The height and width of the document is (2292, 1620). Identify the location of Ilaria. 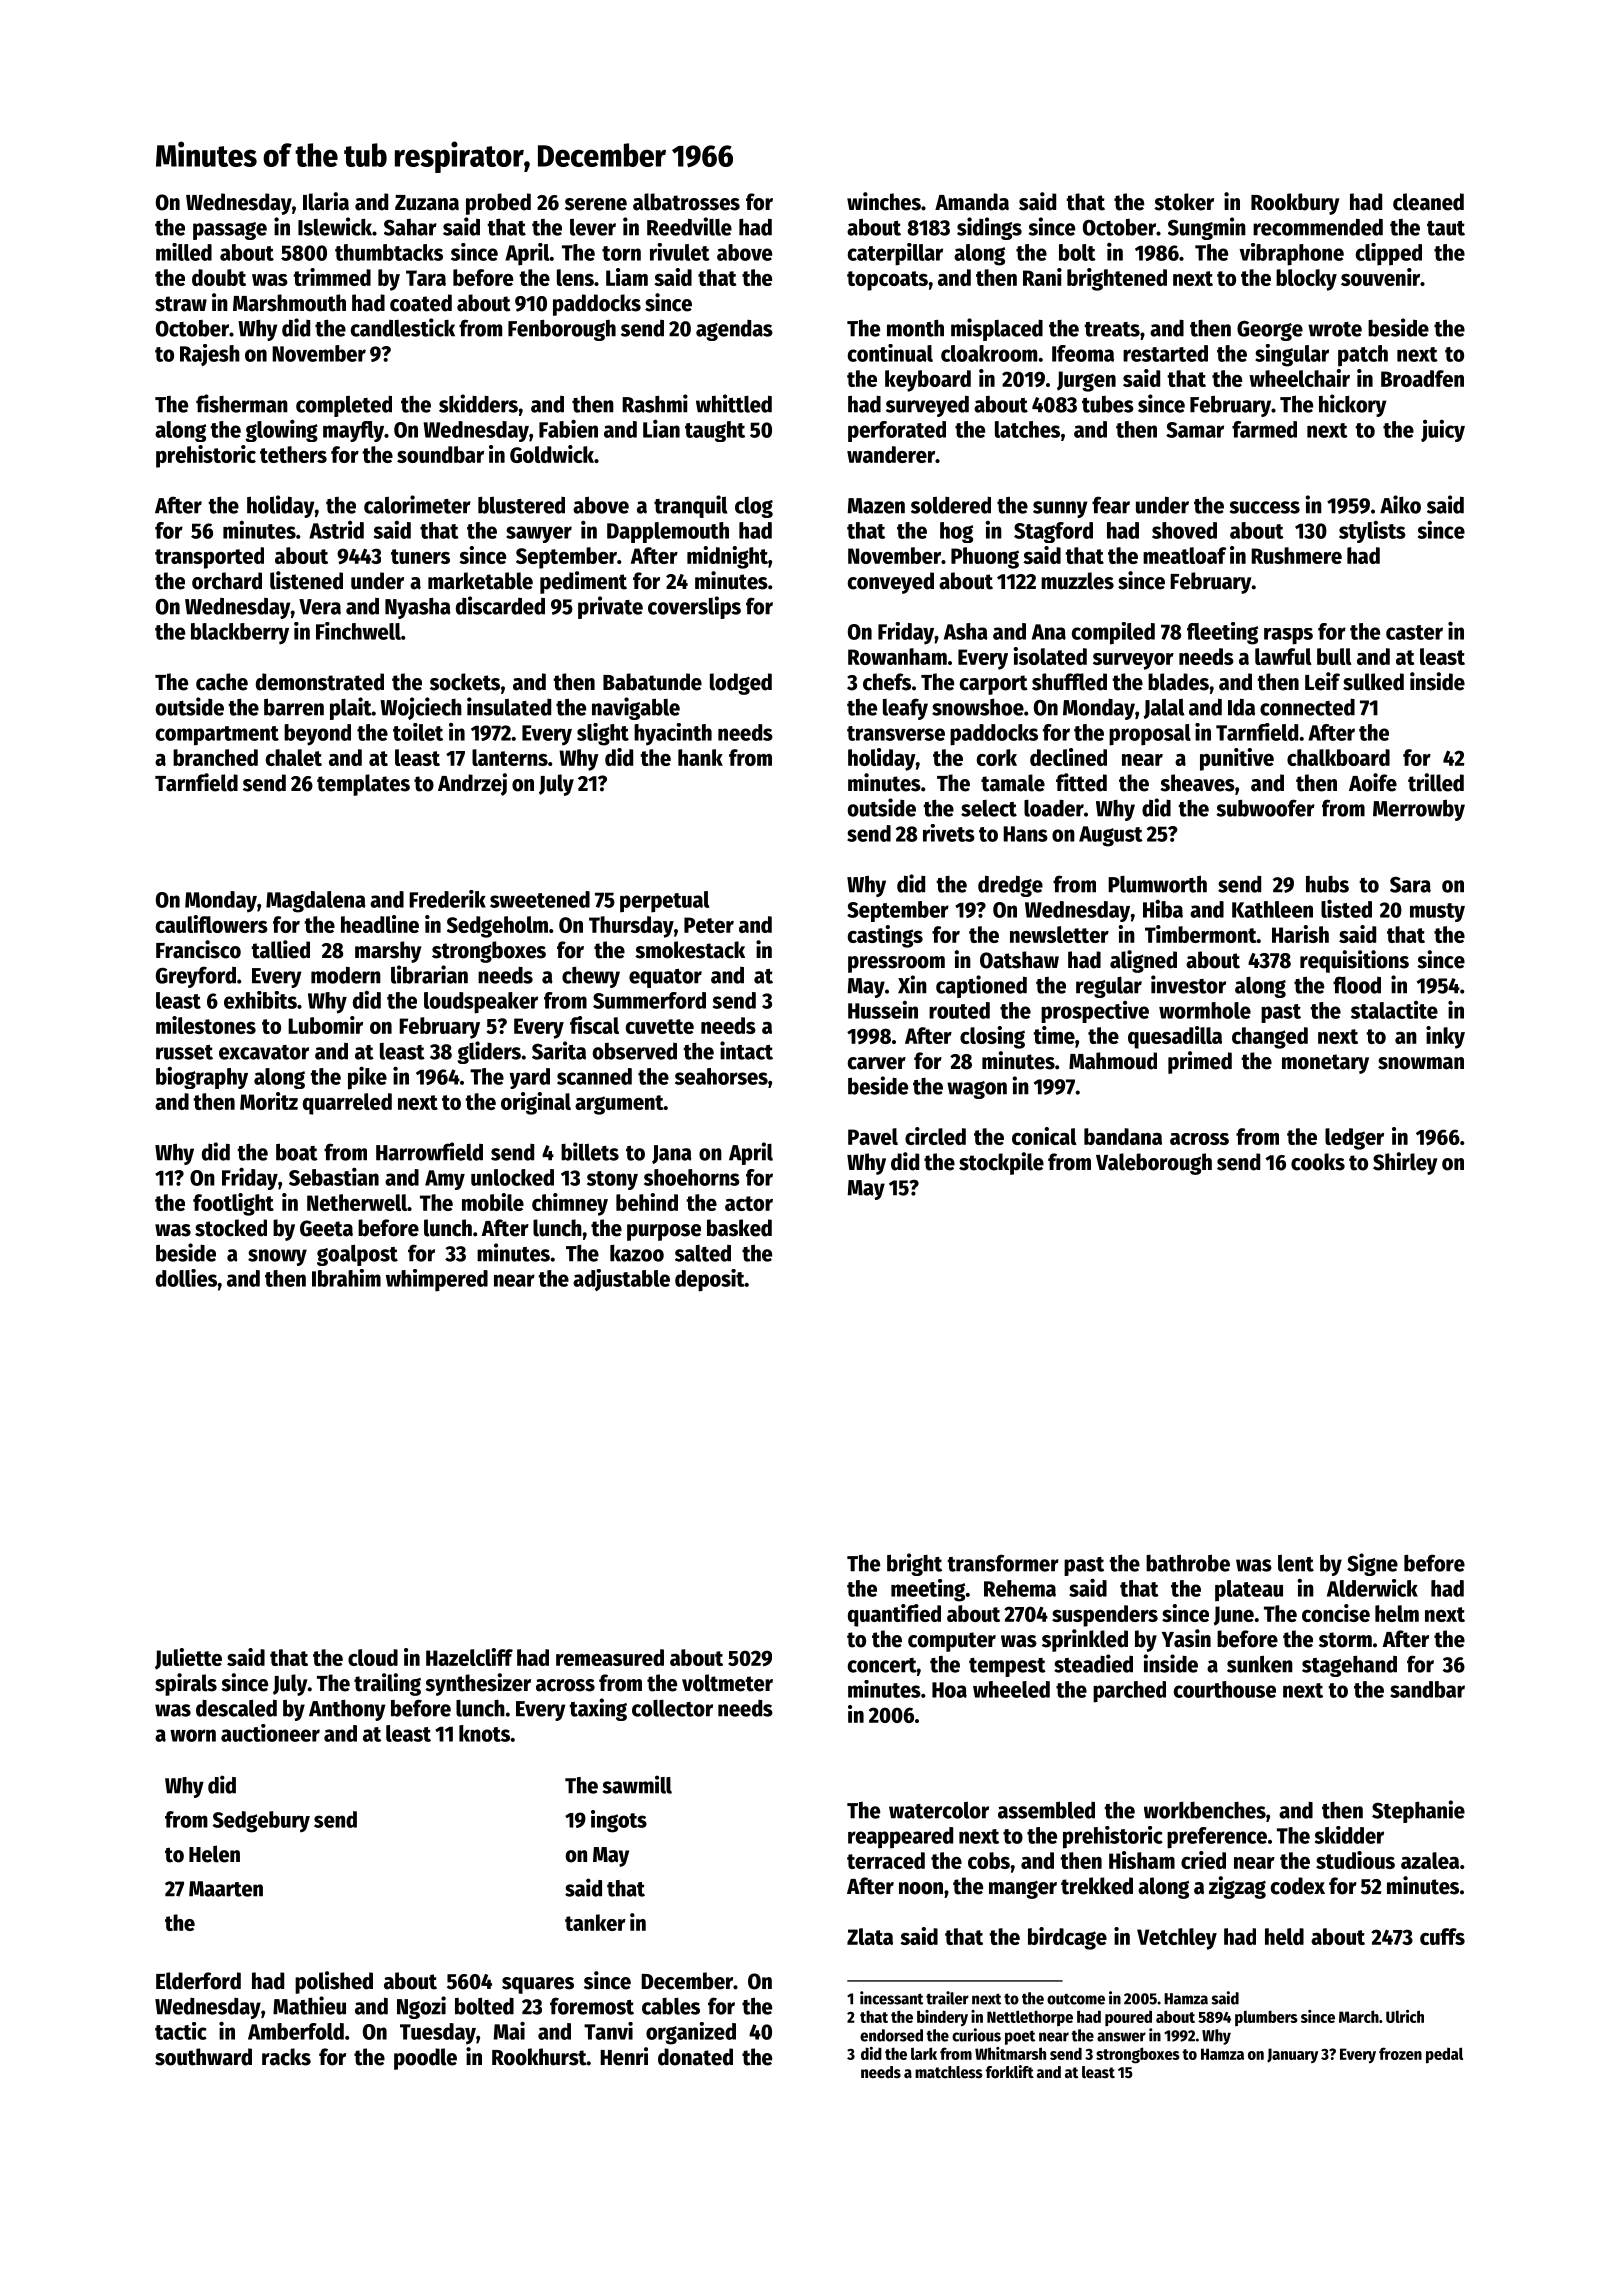
(326, 201).
